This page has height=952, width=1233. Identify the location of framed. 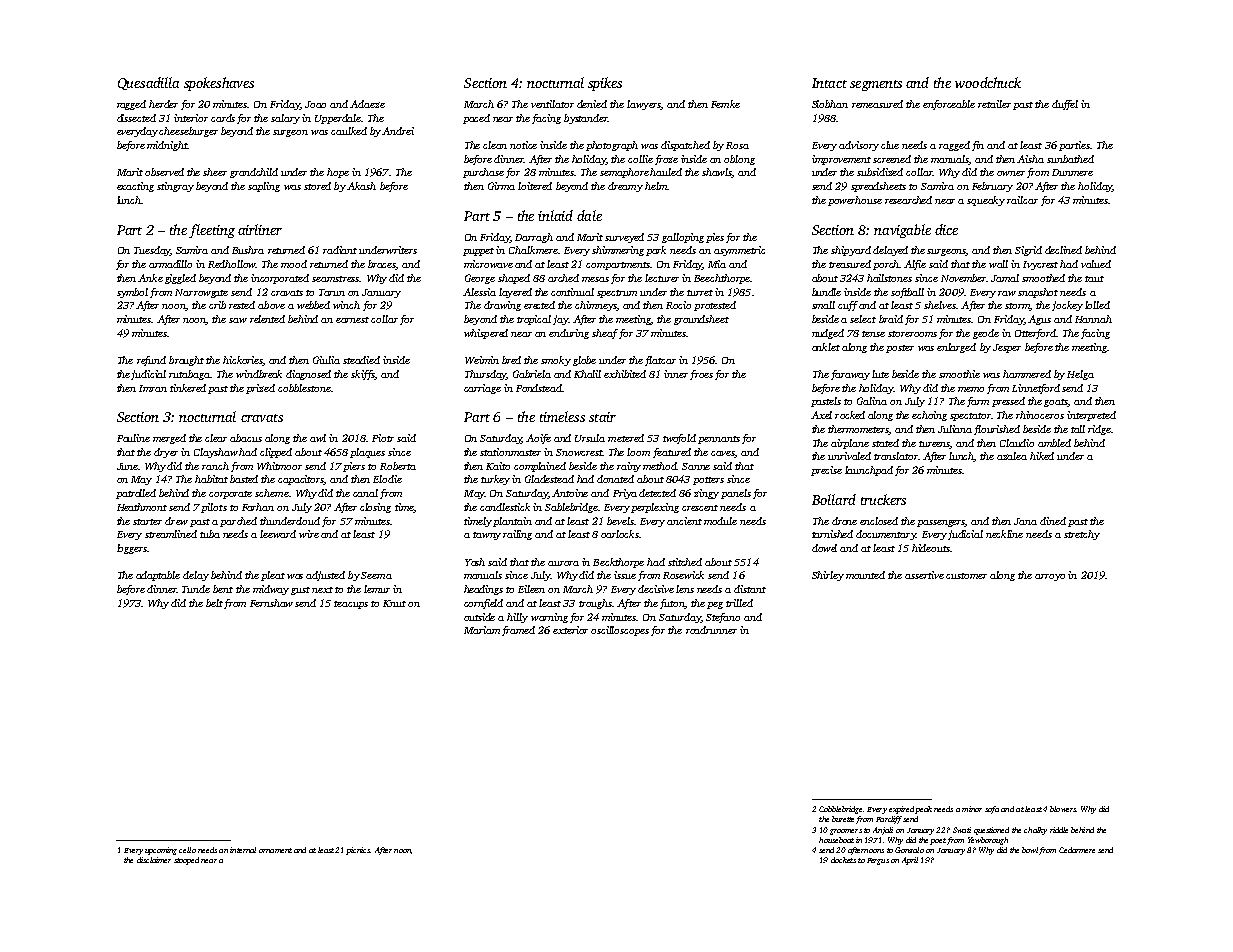
(518, 631).
